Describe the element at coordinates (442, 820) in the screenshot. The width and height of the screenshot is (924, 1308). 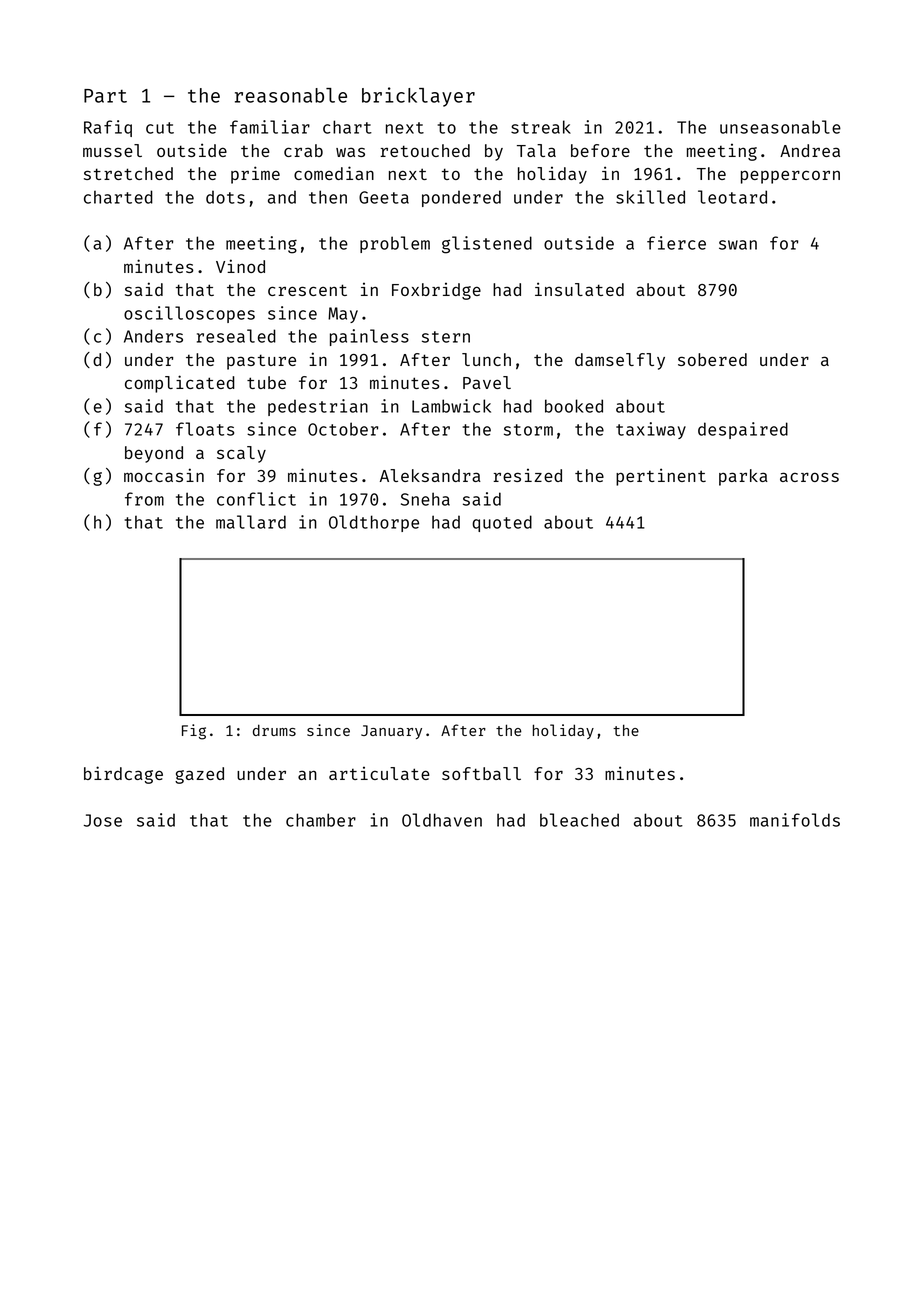
I see `Oldhaven` at that location.
